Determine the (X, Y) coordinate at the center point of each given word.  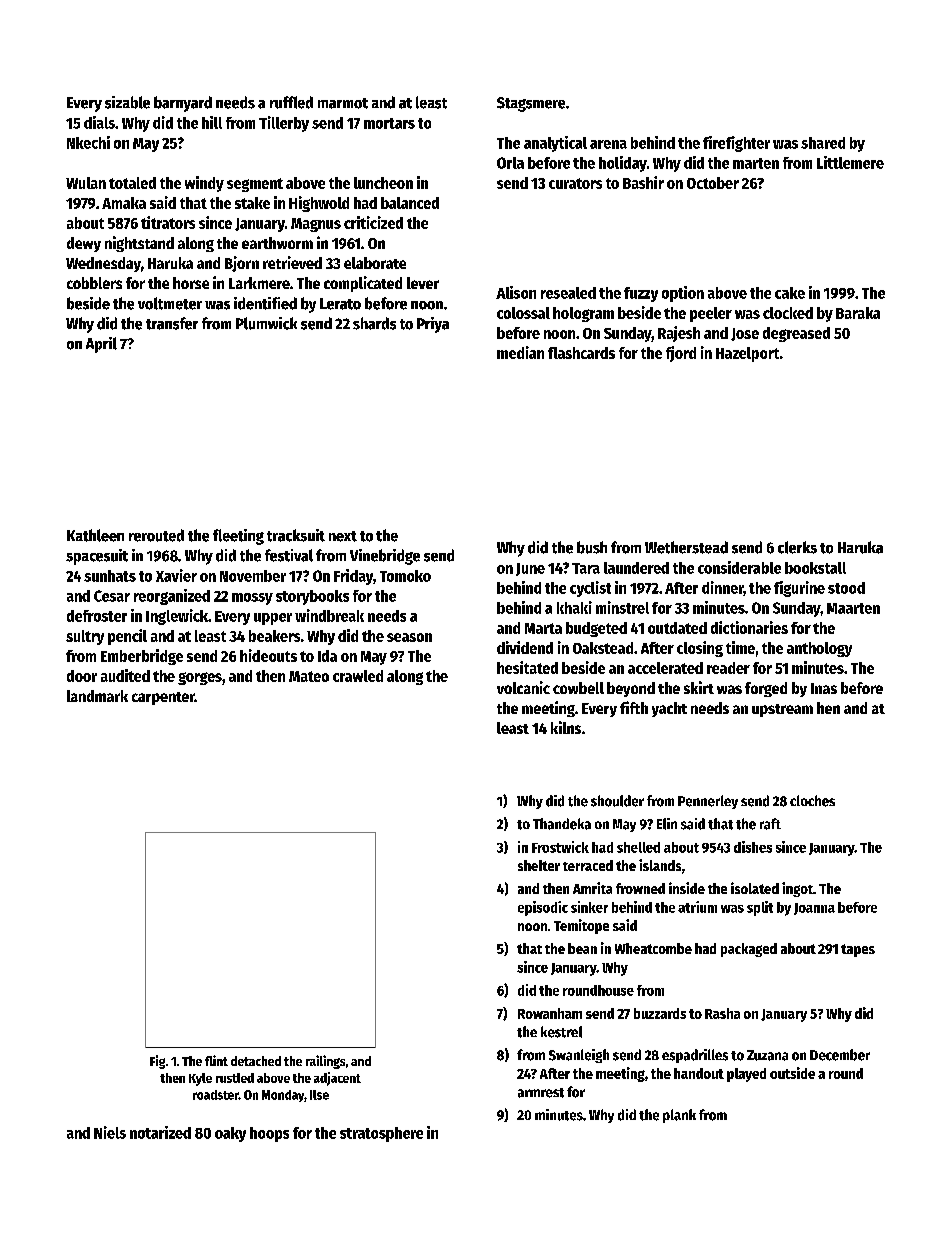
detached (256, 1061)
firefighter (736, 144)
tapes (858, 950)
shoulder (617, 801)
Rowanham (550, 1013)
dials (99, 122)
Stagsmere (531, 104)
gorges (200, 678)
